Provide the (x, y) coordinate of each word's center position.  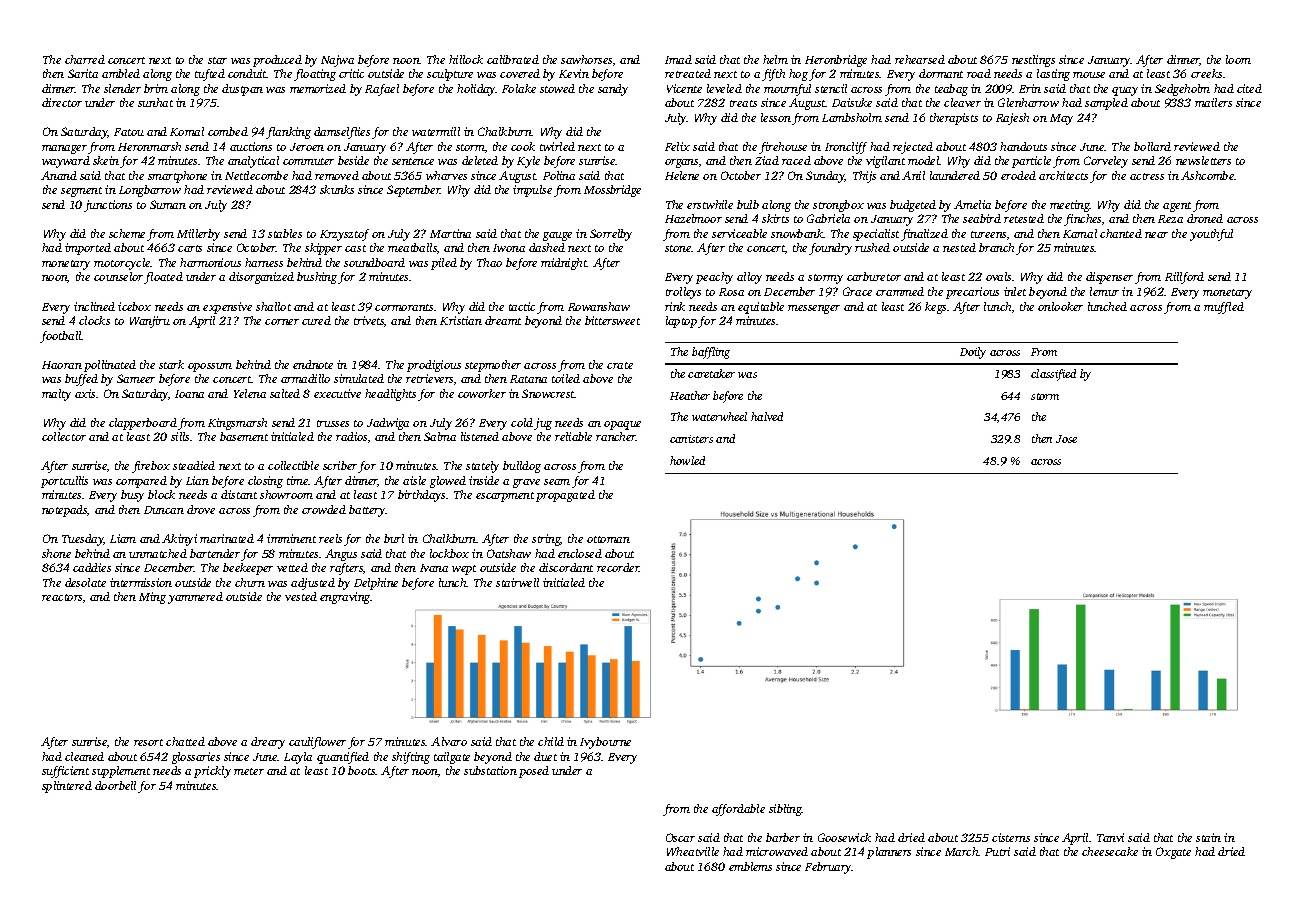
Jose (1066, 439)
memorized (318, 88)
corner (282, 322)
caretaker (711, 373)
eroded (1018, 175)
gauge (557, 236)
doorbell (115, 785)
